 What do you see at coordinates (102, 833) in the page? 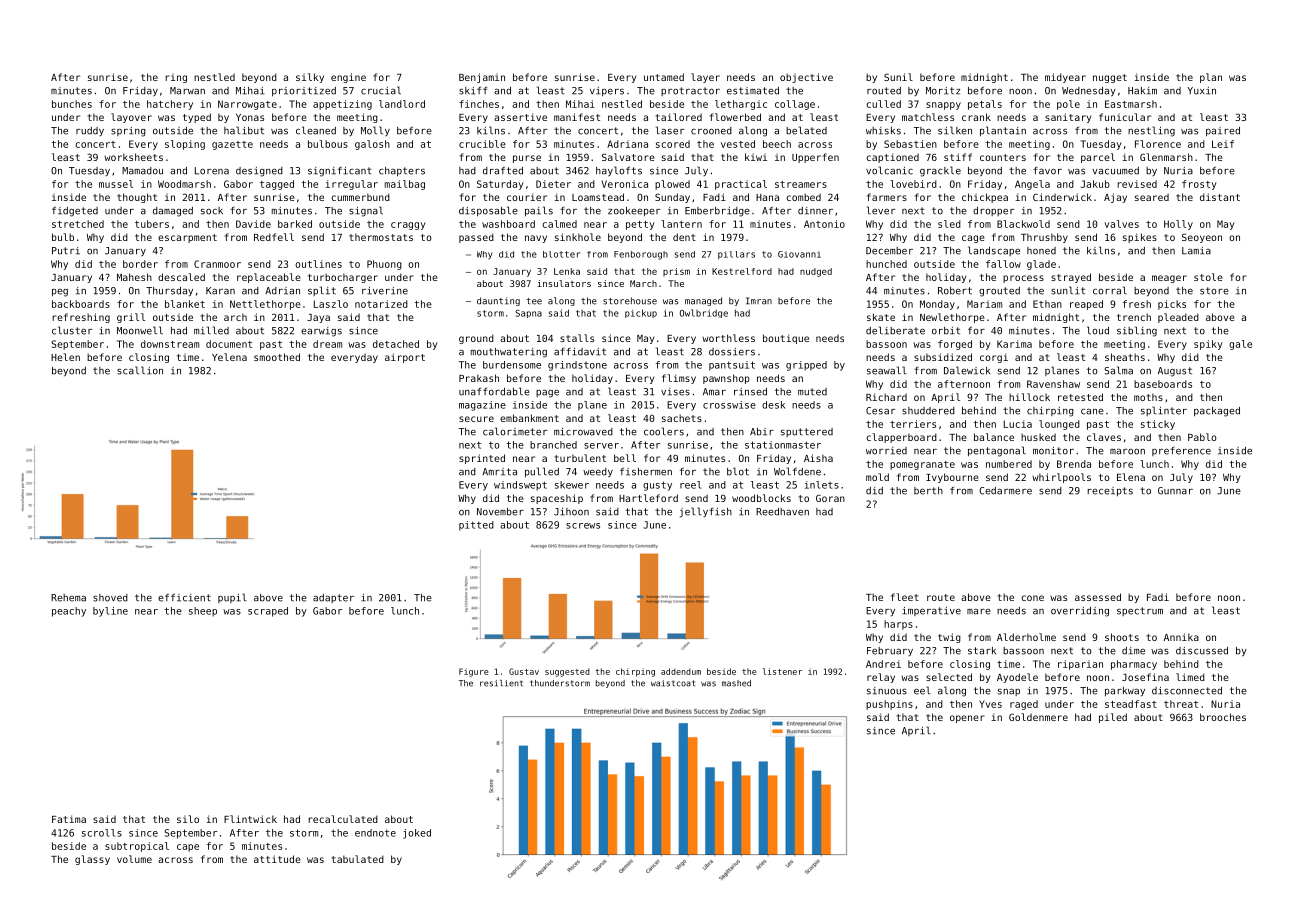
I see `scrolls` at bounding box center [102, 833].
